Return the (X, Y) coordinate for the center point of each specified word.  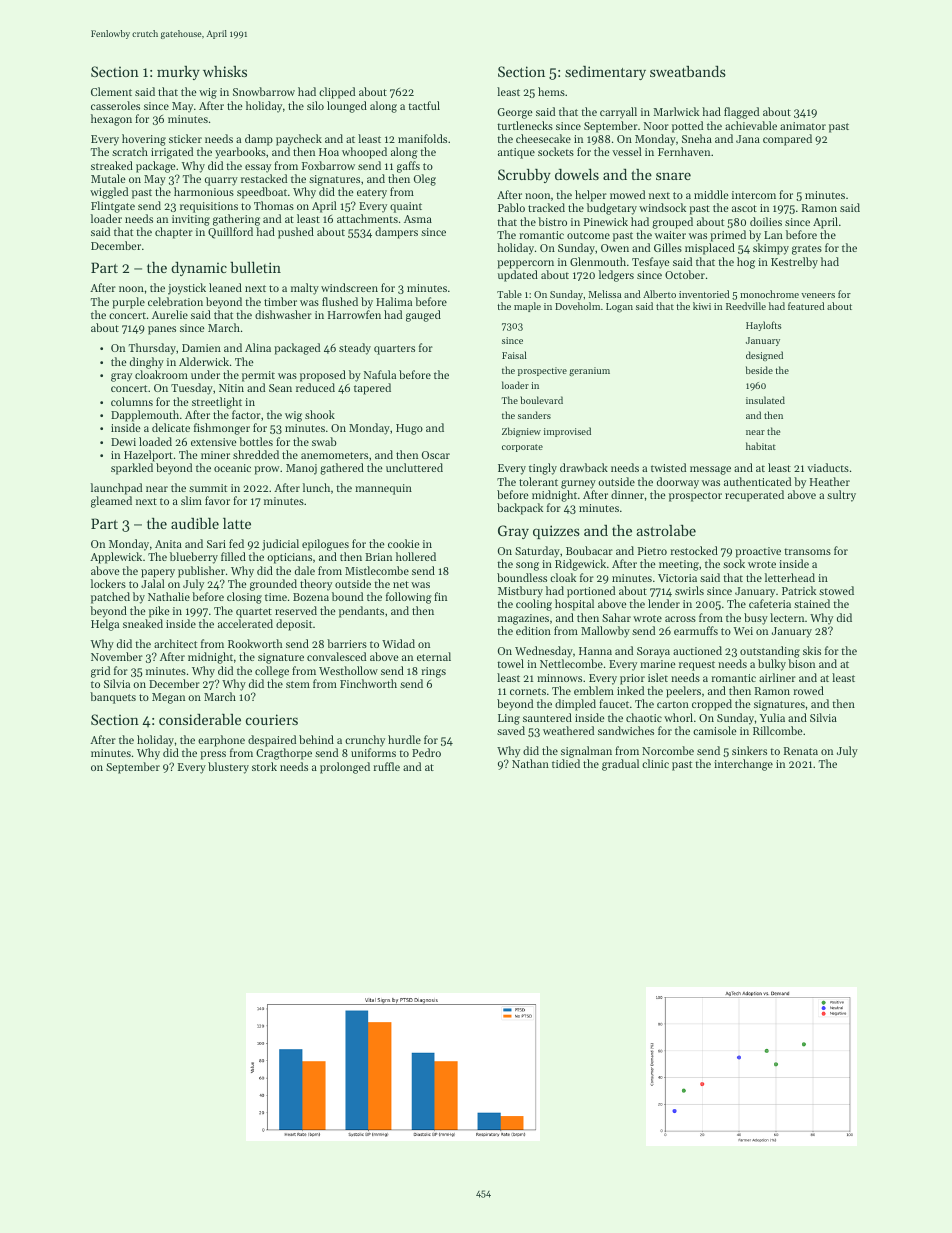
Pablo (511, 207)
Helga (105, 625)
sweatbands (688, 71)
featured (806, 306)
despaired (272, 741)
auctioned (697, 650)
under (205, 374)
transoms (807, 551)
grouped (672, 223)
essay (258, 168)
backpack (520, 509)
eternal (434, 656)
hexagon (111, 120)
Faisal (514, 355)
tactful (424, 105)
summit (208, 488)
